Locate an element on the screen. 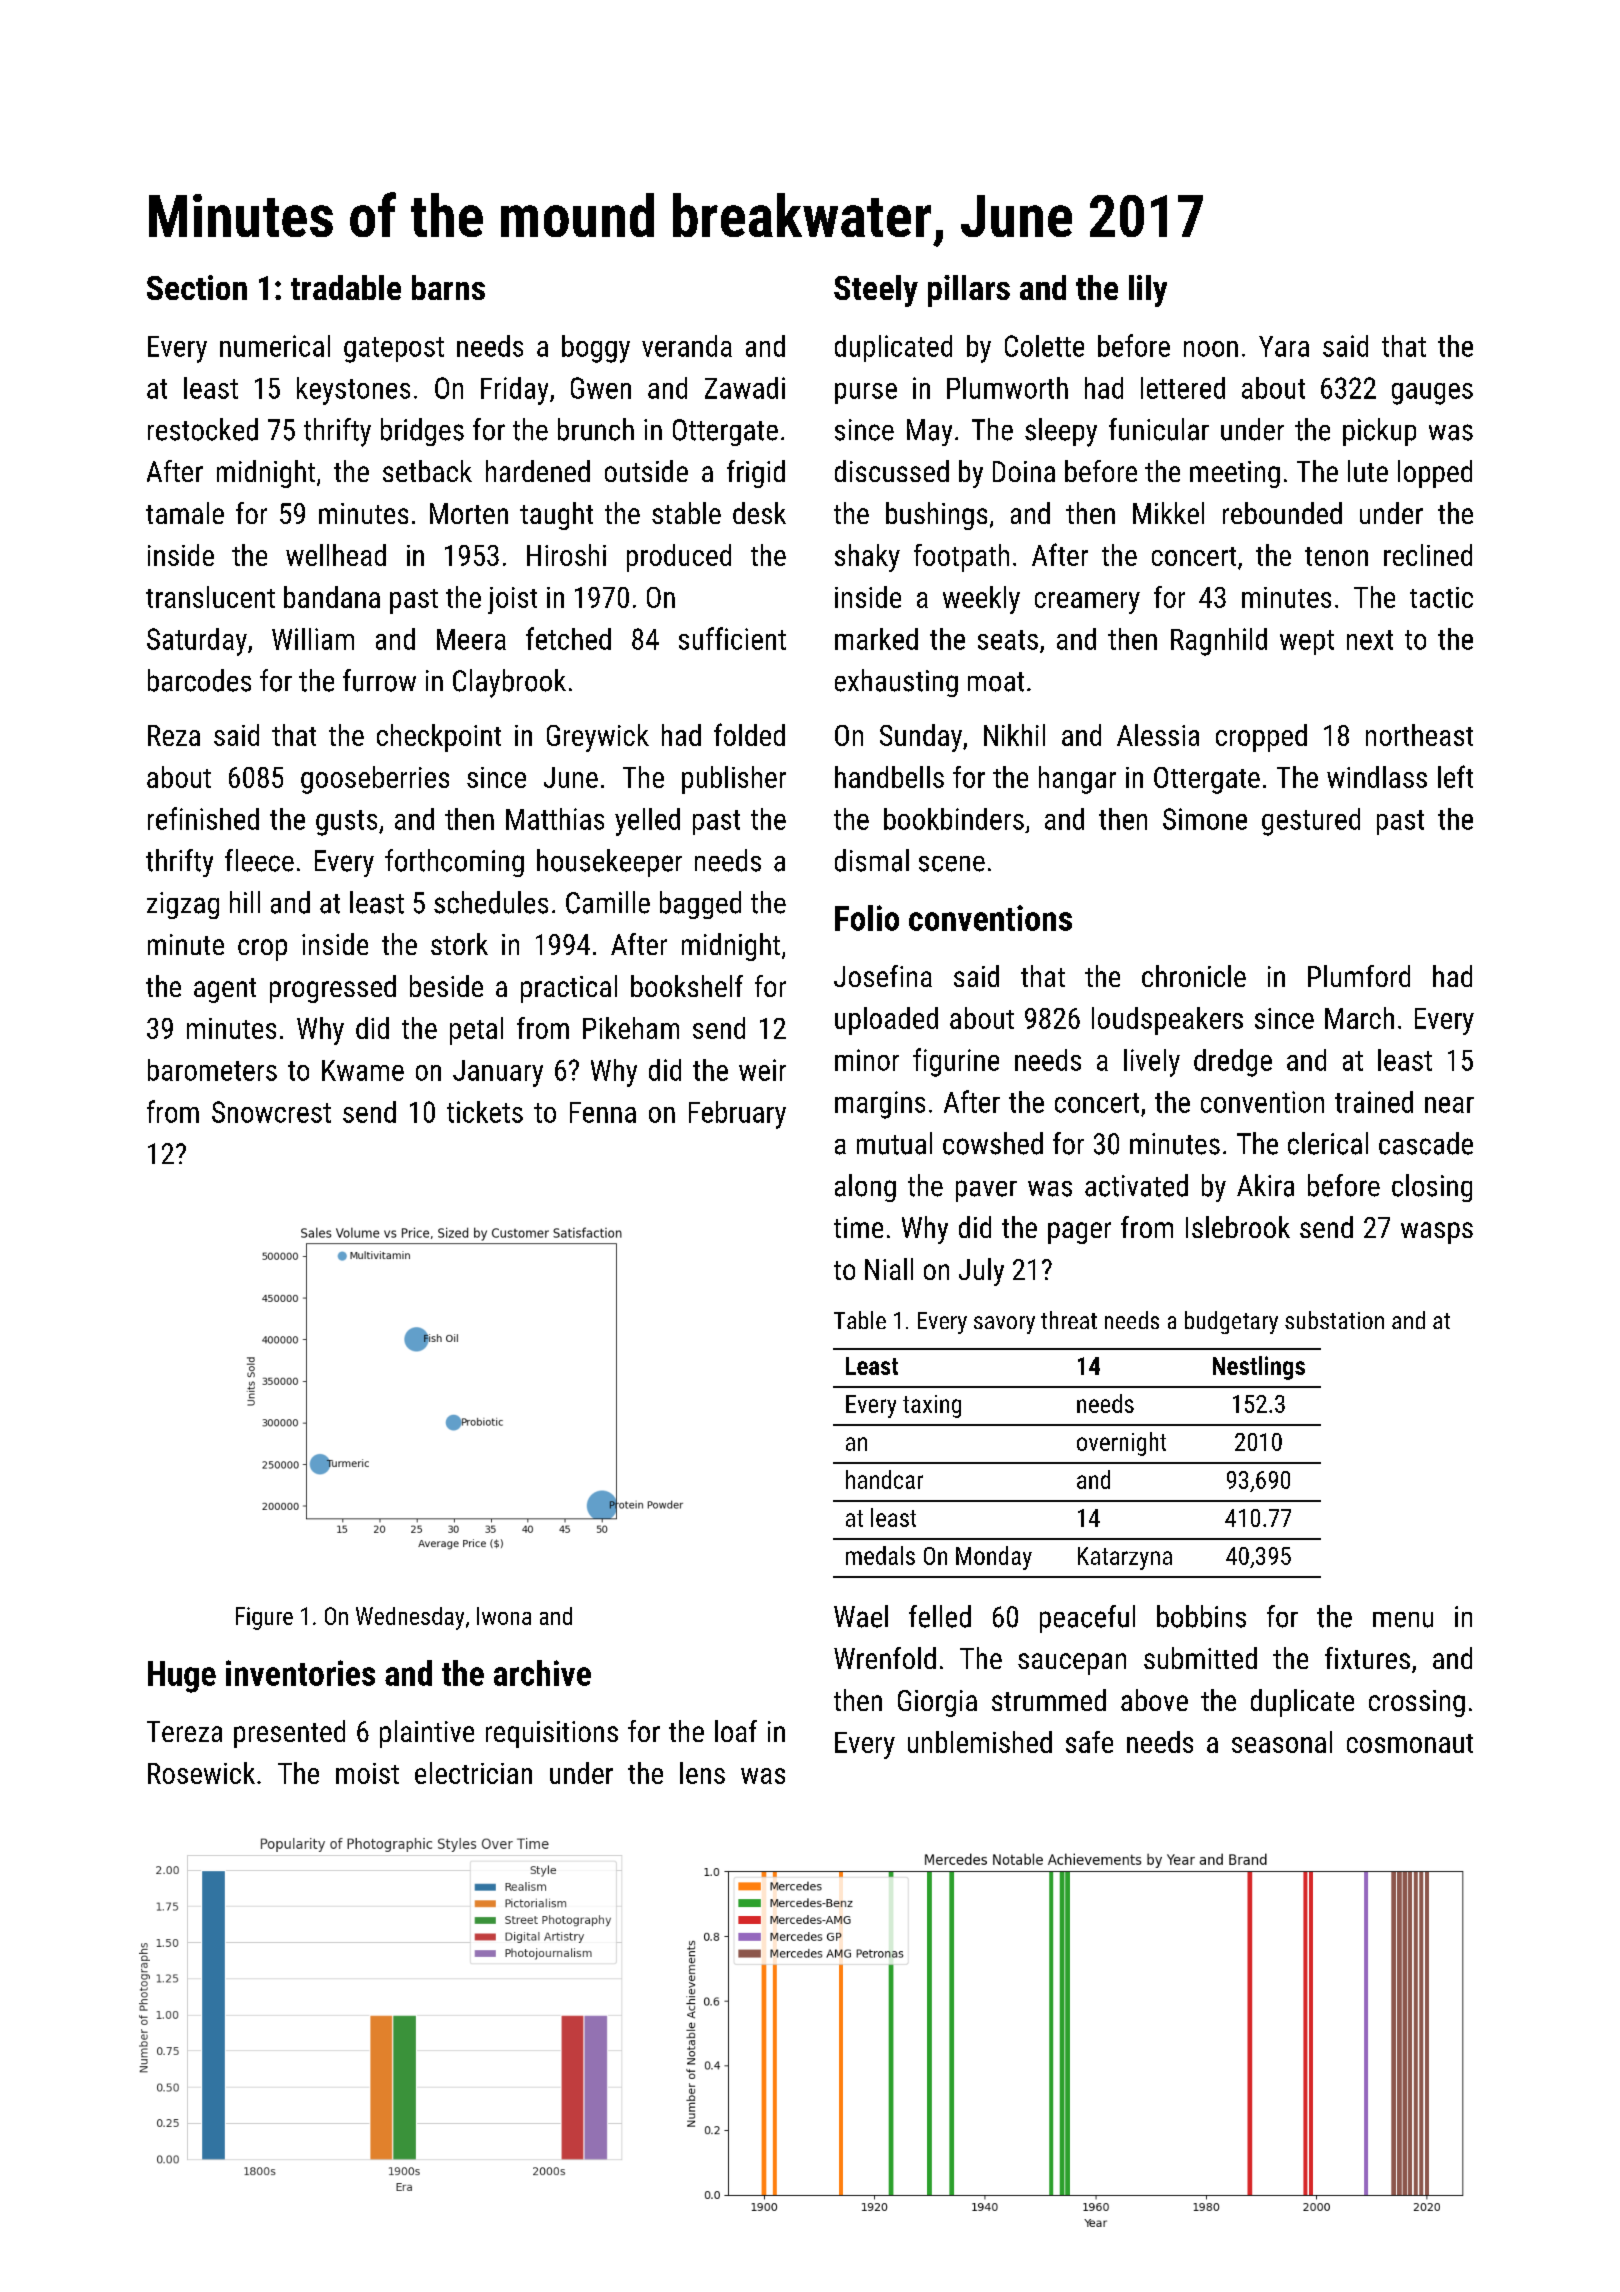 This screenshot has width=1620, height=2292. weekly is located at coordinates (981, 600).
